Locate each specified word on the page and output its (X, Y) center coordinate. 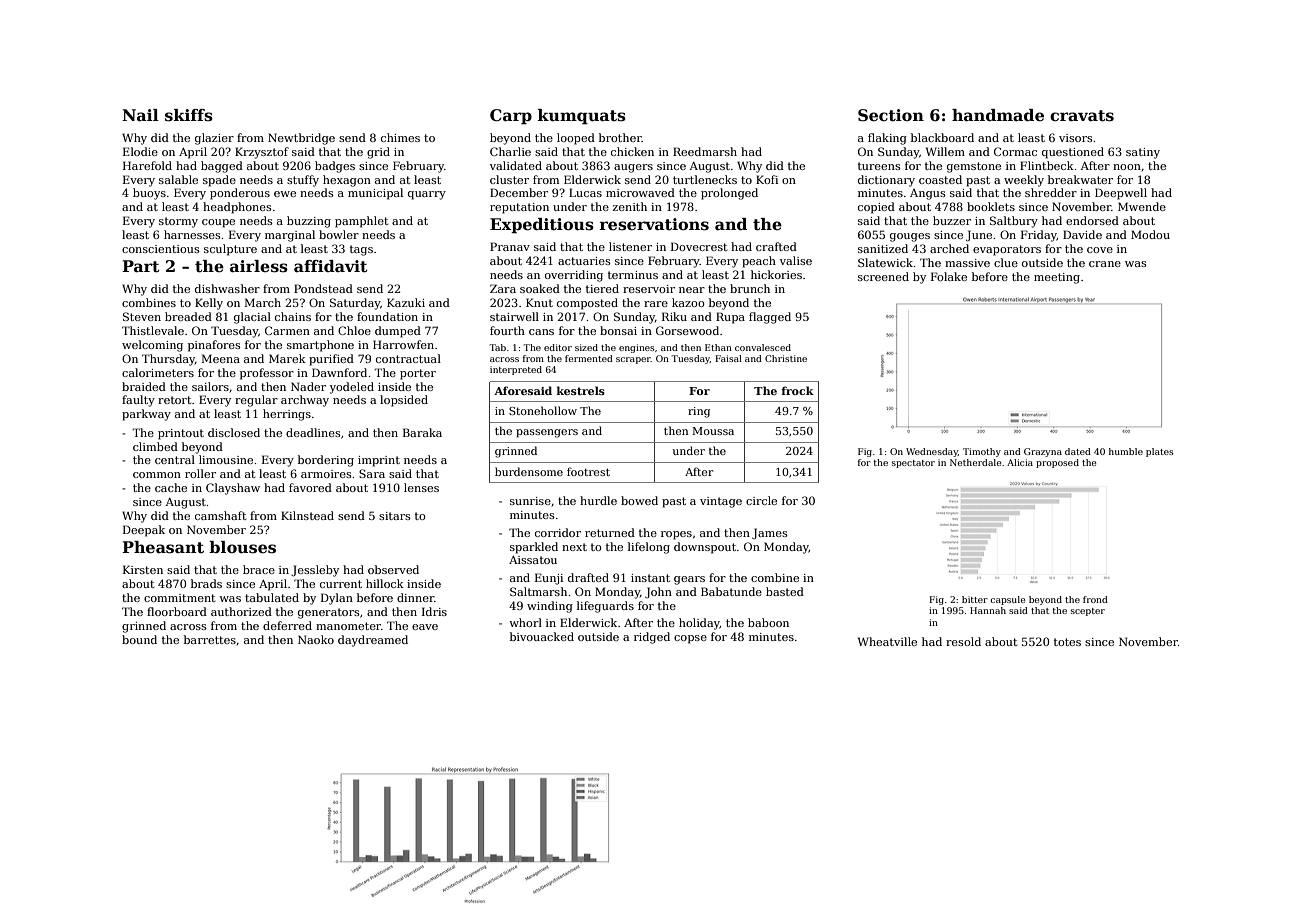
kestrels (581, 390)
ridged (652, 638)
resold (963, 641)
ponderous (240, 194)
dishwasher (227, 288)
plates (1160, 452)
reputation (519, 208)
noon (1127, 167)
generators (329, 613)
